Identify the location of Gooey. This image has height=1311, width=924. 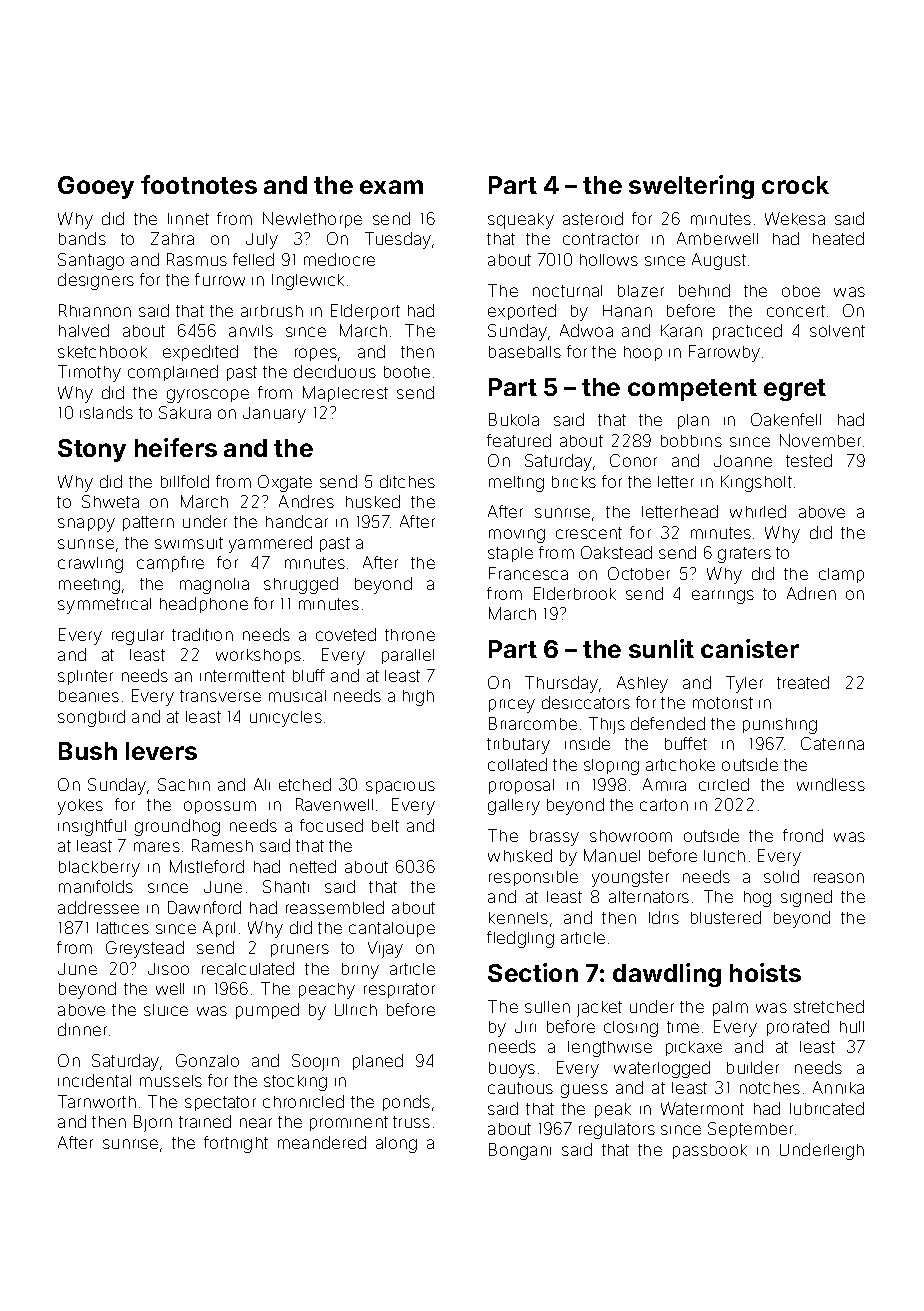
(96, 187).
